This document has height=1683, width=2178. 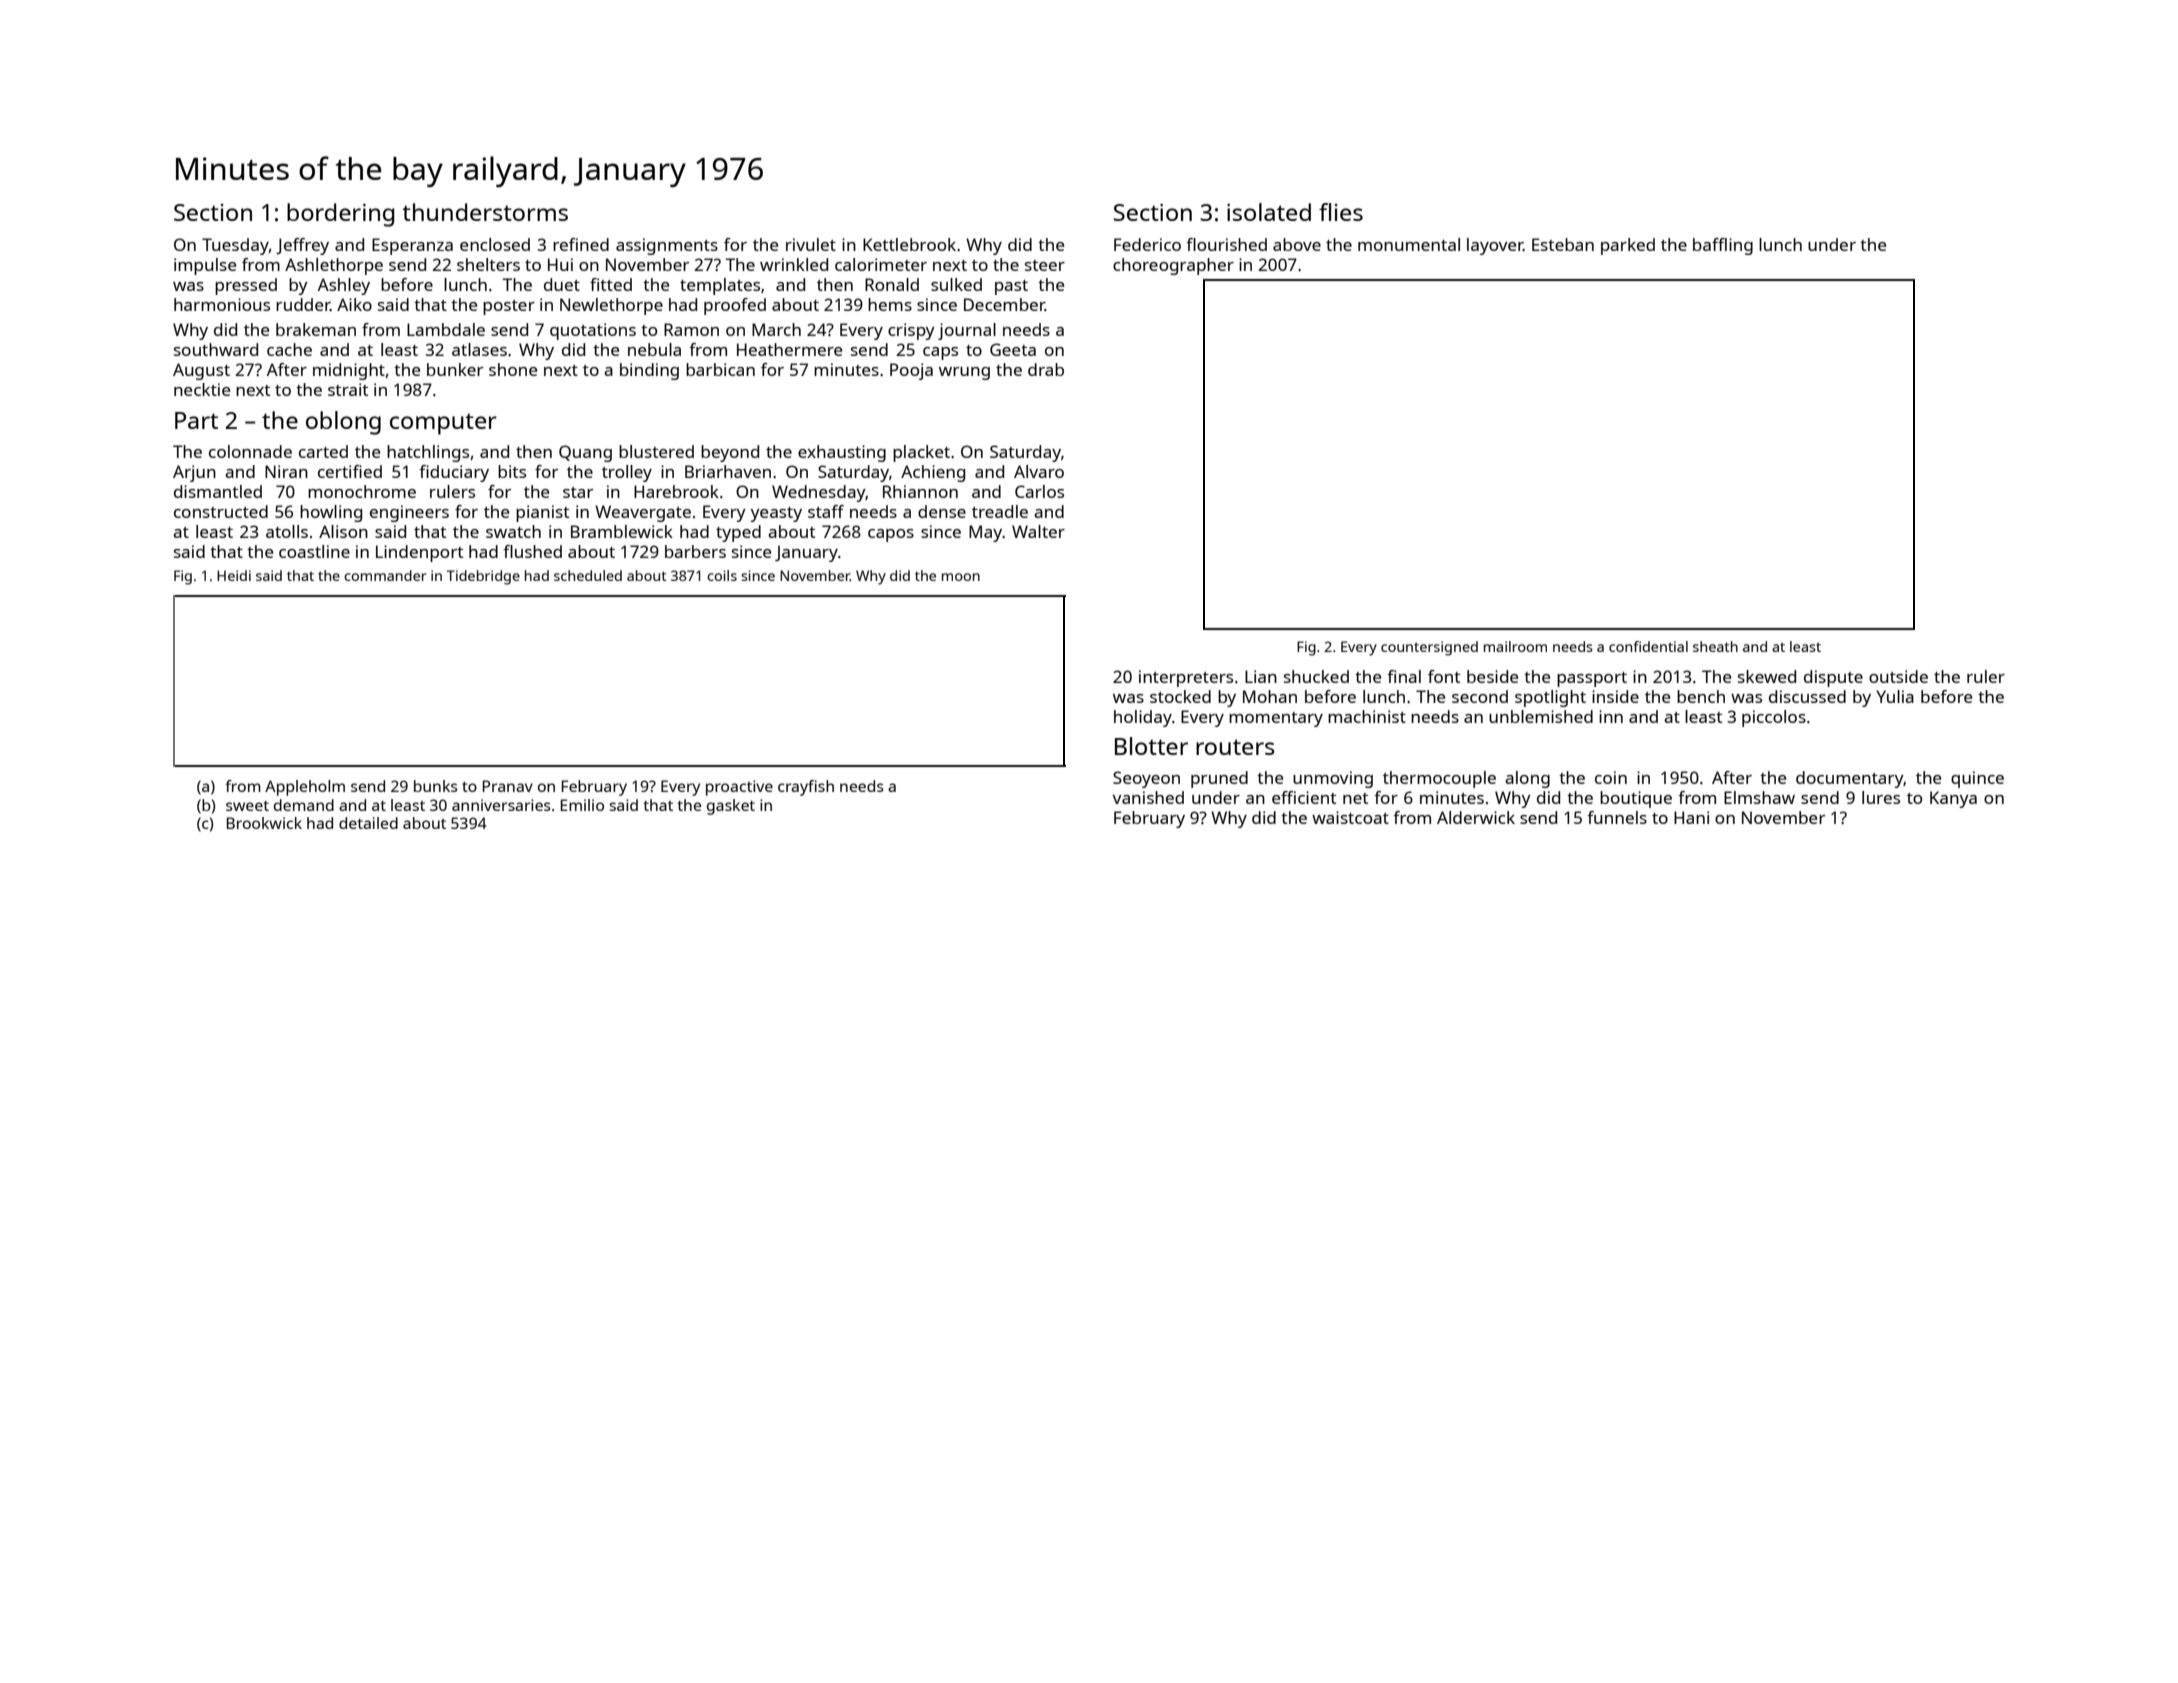 I want to click on isolated, so click(x=1269, y=212).
